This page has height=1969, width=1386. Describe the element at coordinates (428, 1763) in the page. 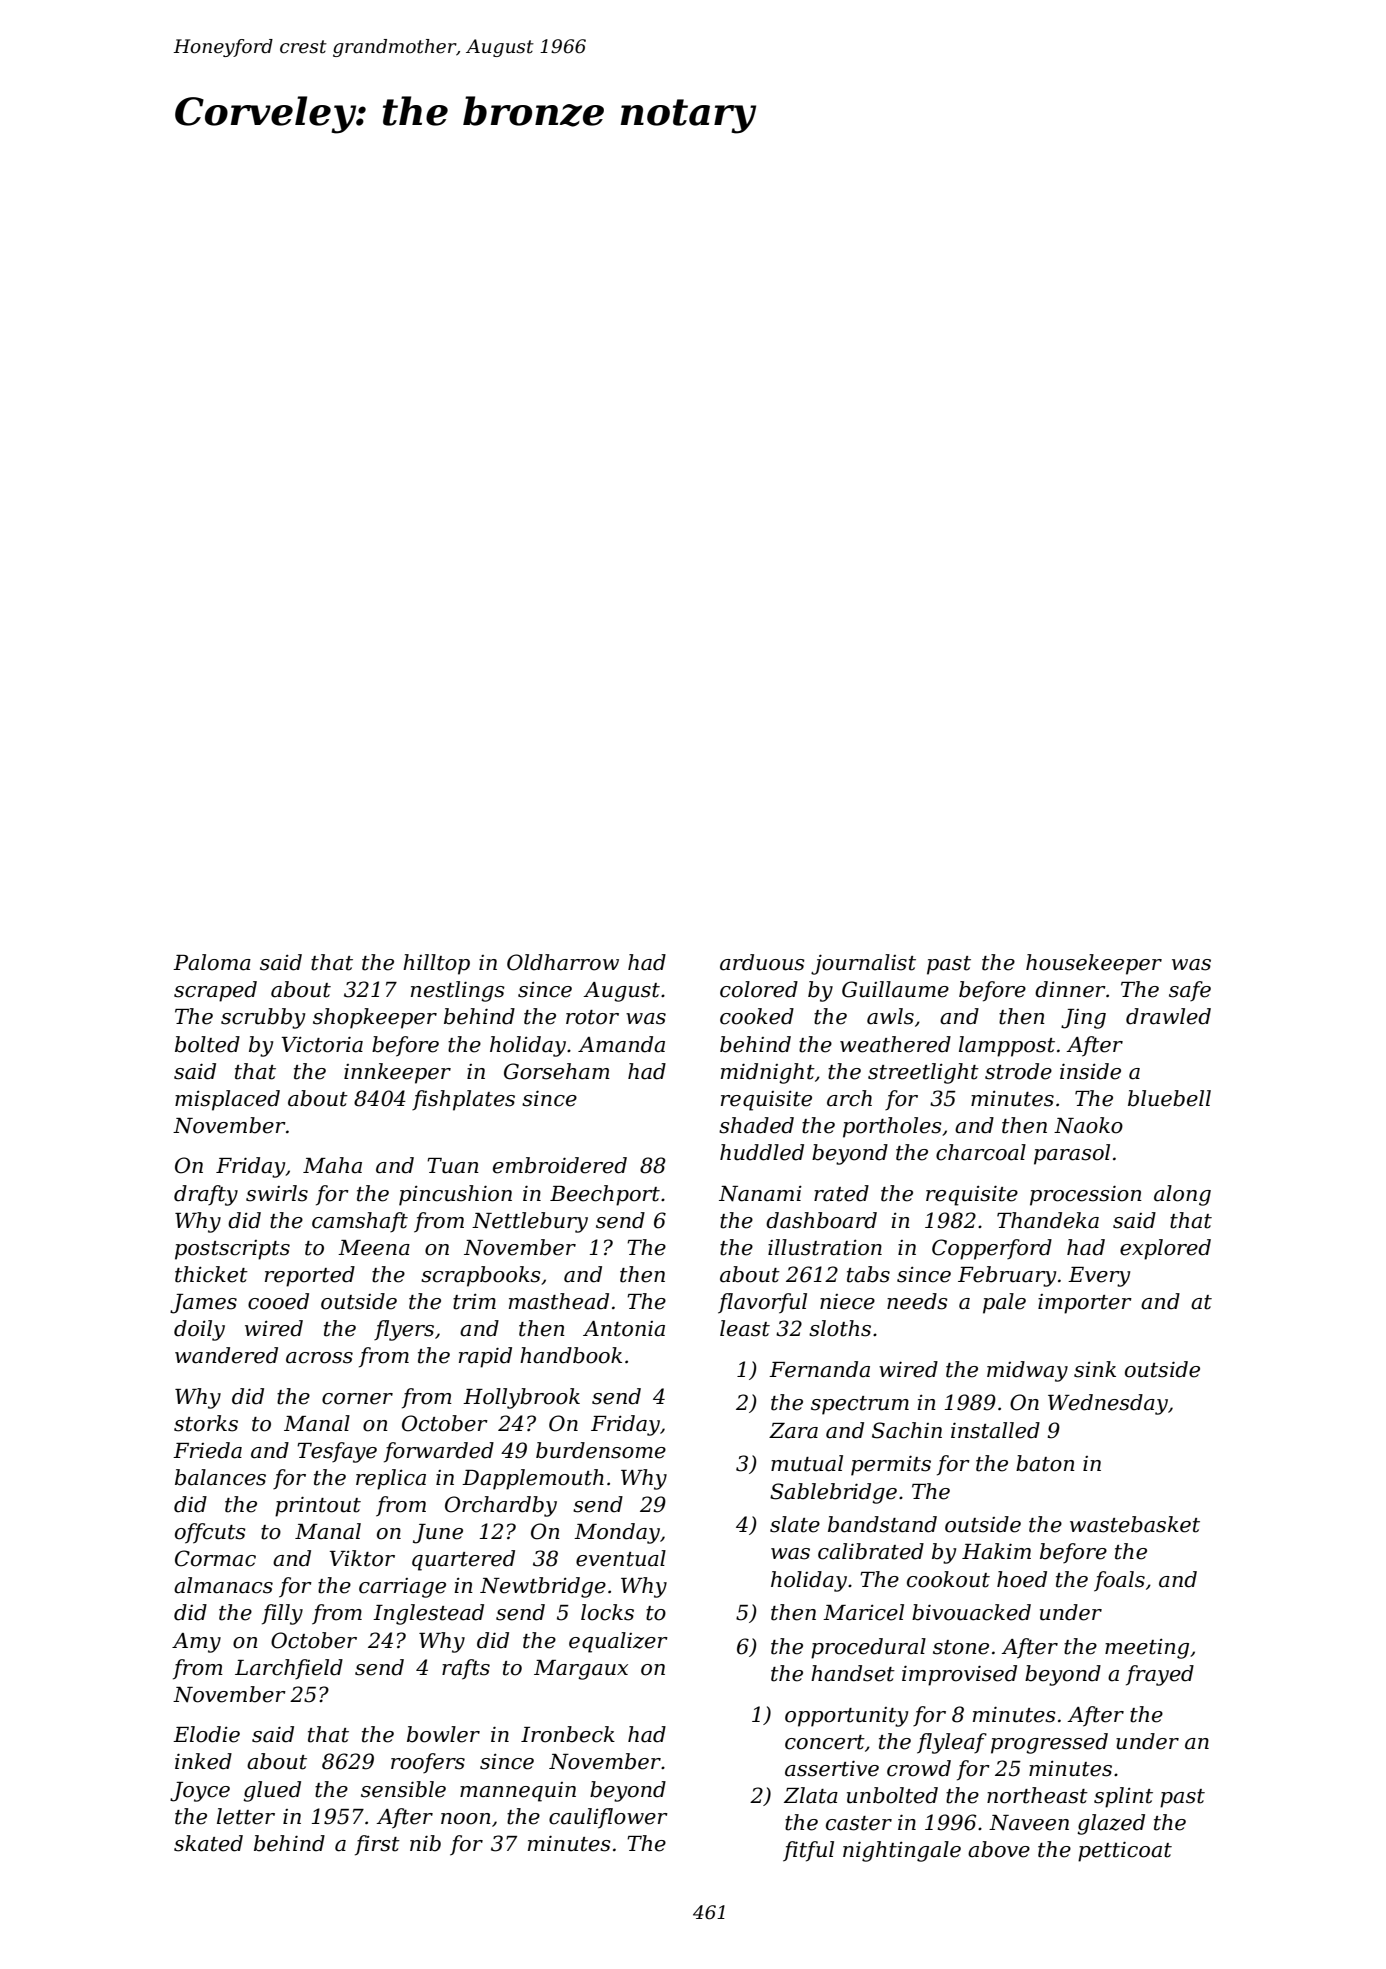

I see `roofers` at that location.
